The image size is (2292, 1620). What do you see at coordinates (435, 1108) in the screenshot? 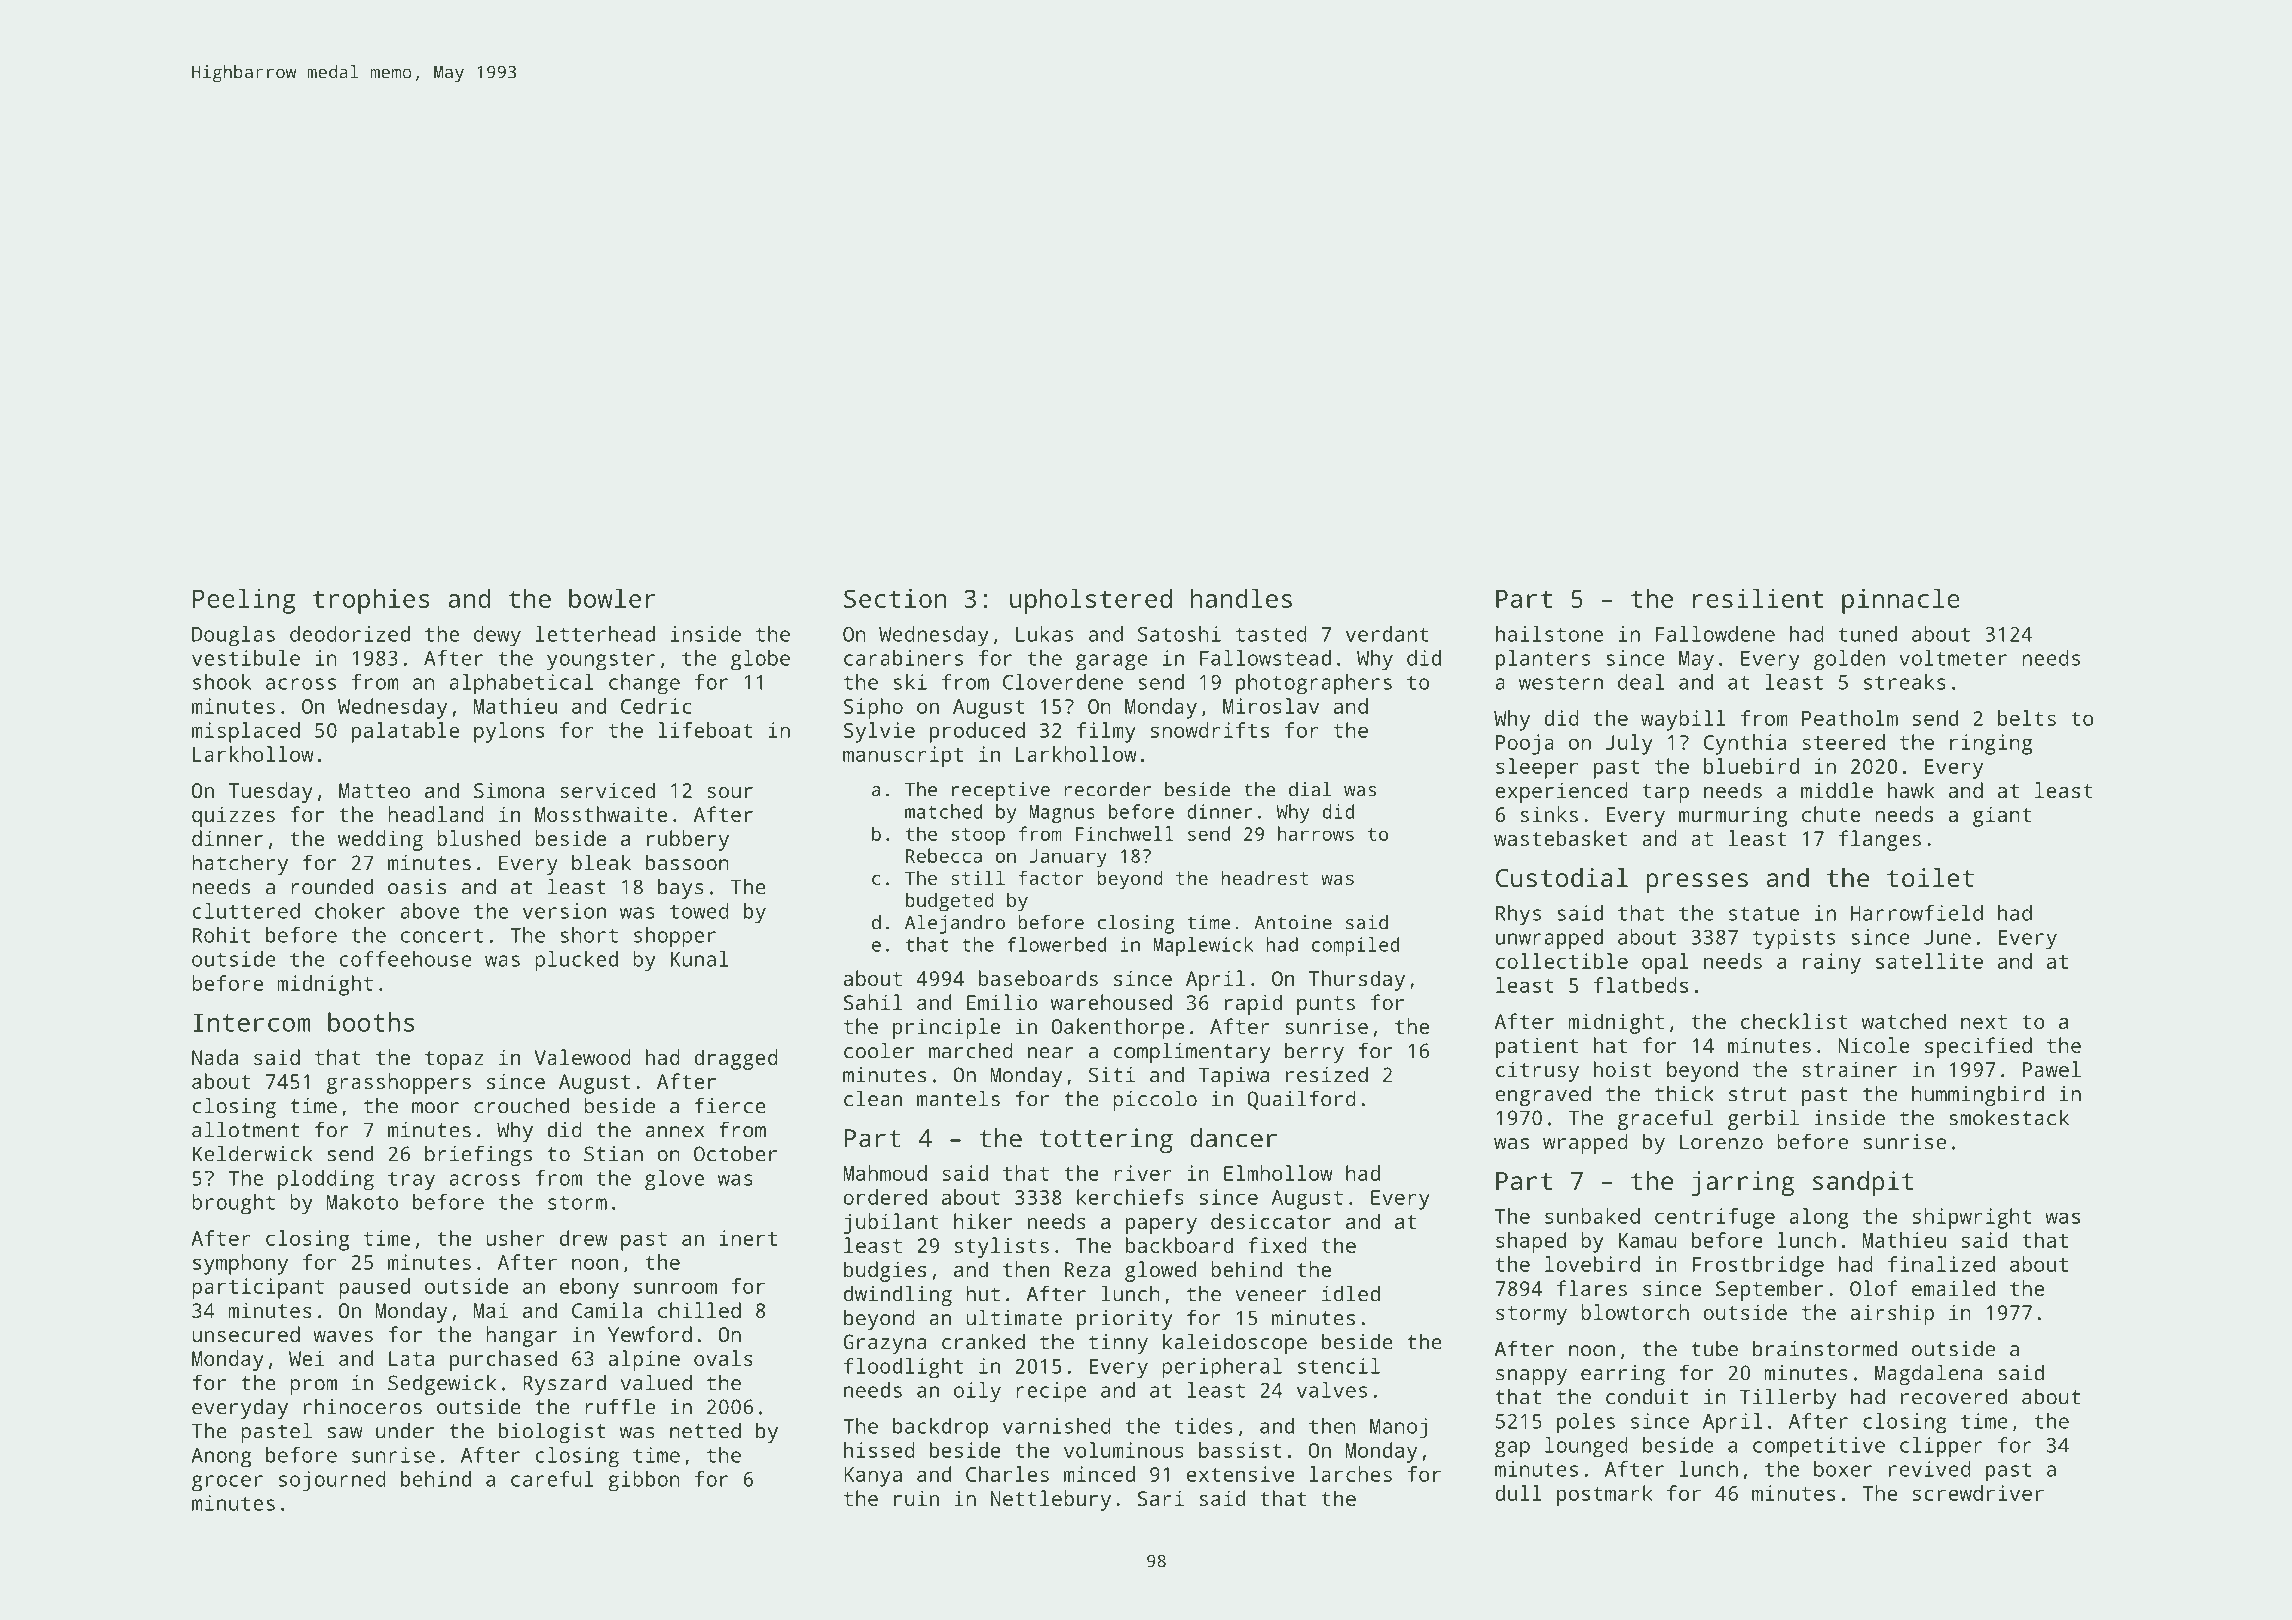
I see `moor` at bounding box center [435, 1108].
